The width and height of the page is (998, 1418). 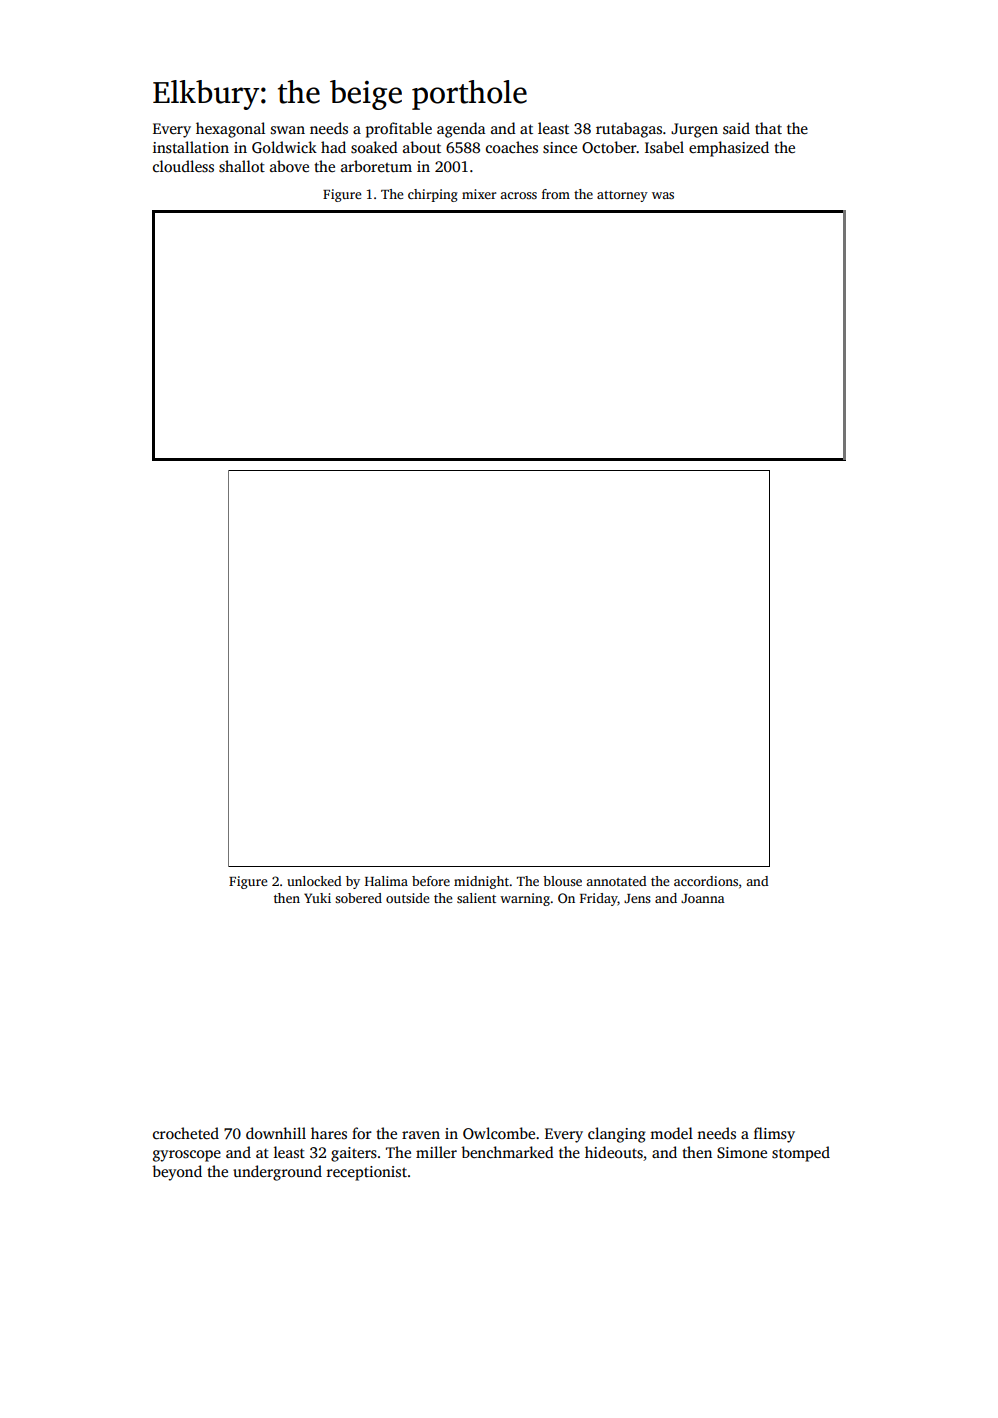 I want to click on salient, so click(x=476, y=898).
